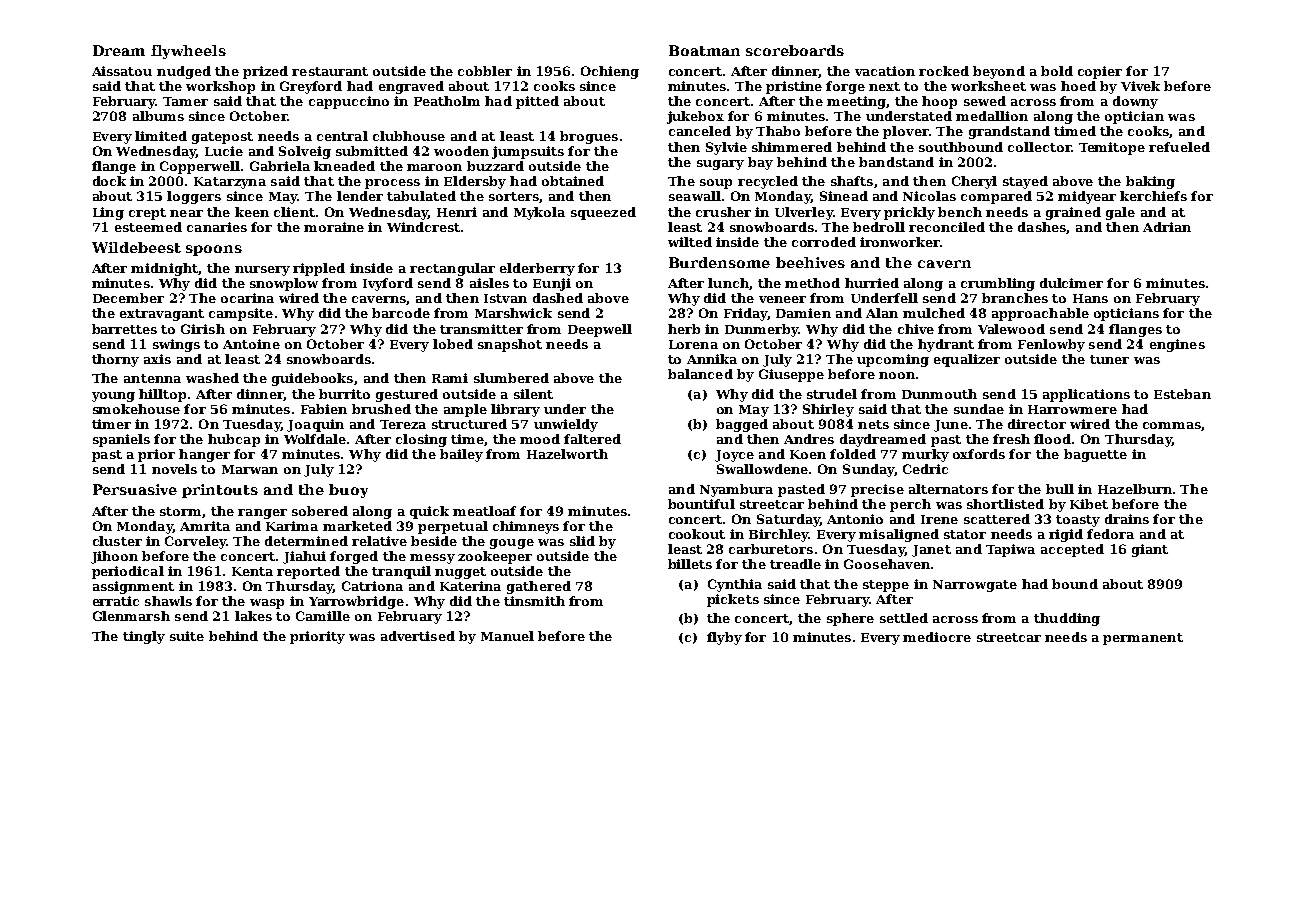  What do you see at coordinates (1109, 359) in the screenshot?
I see `tuner` at bounding box center [1109, 359].
